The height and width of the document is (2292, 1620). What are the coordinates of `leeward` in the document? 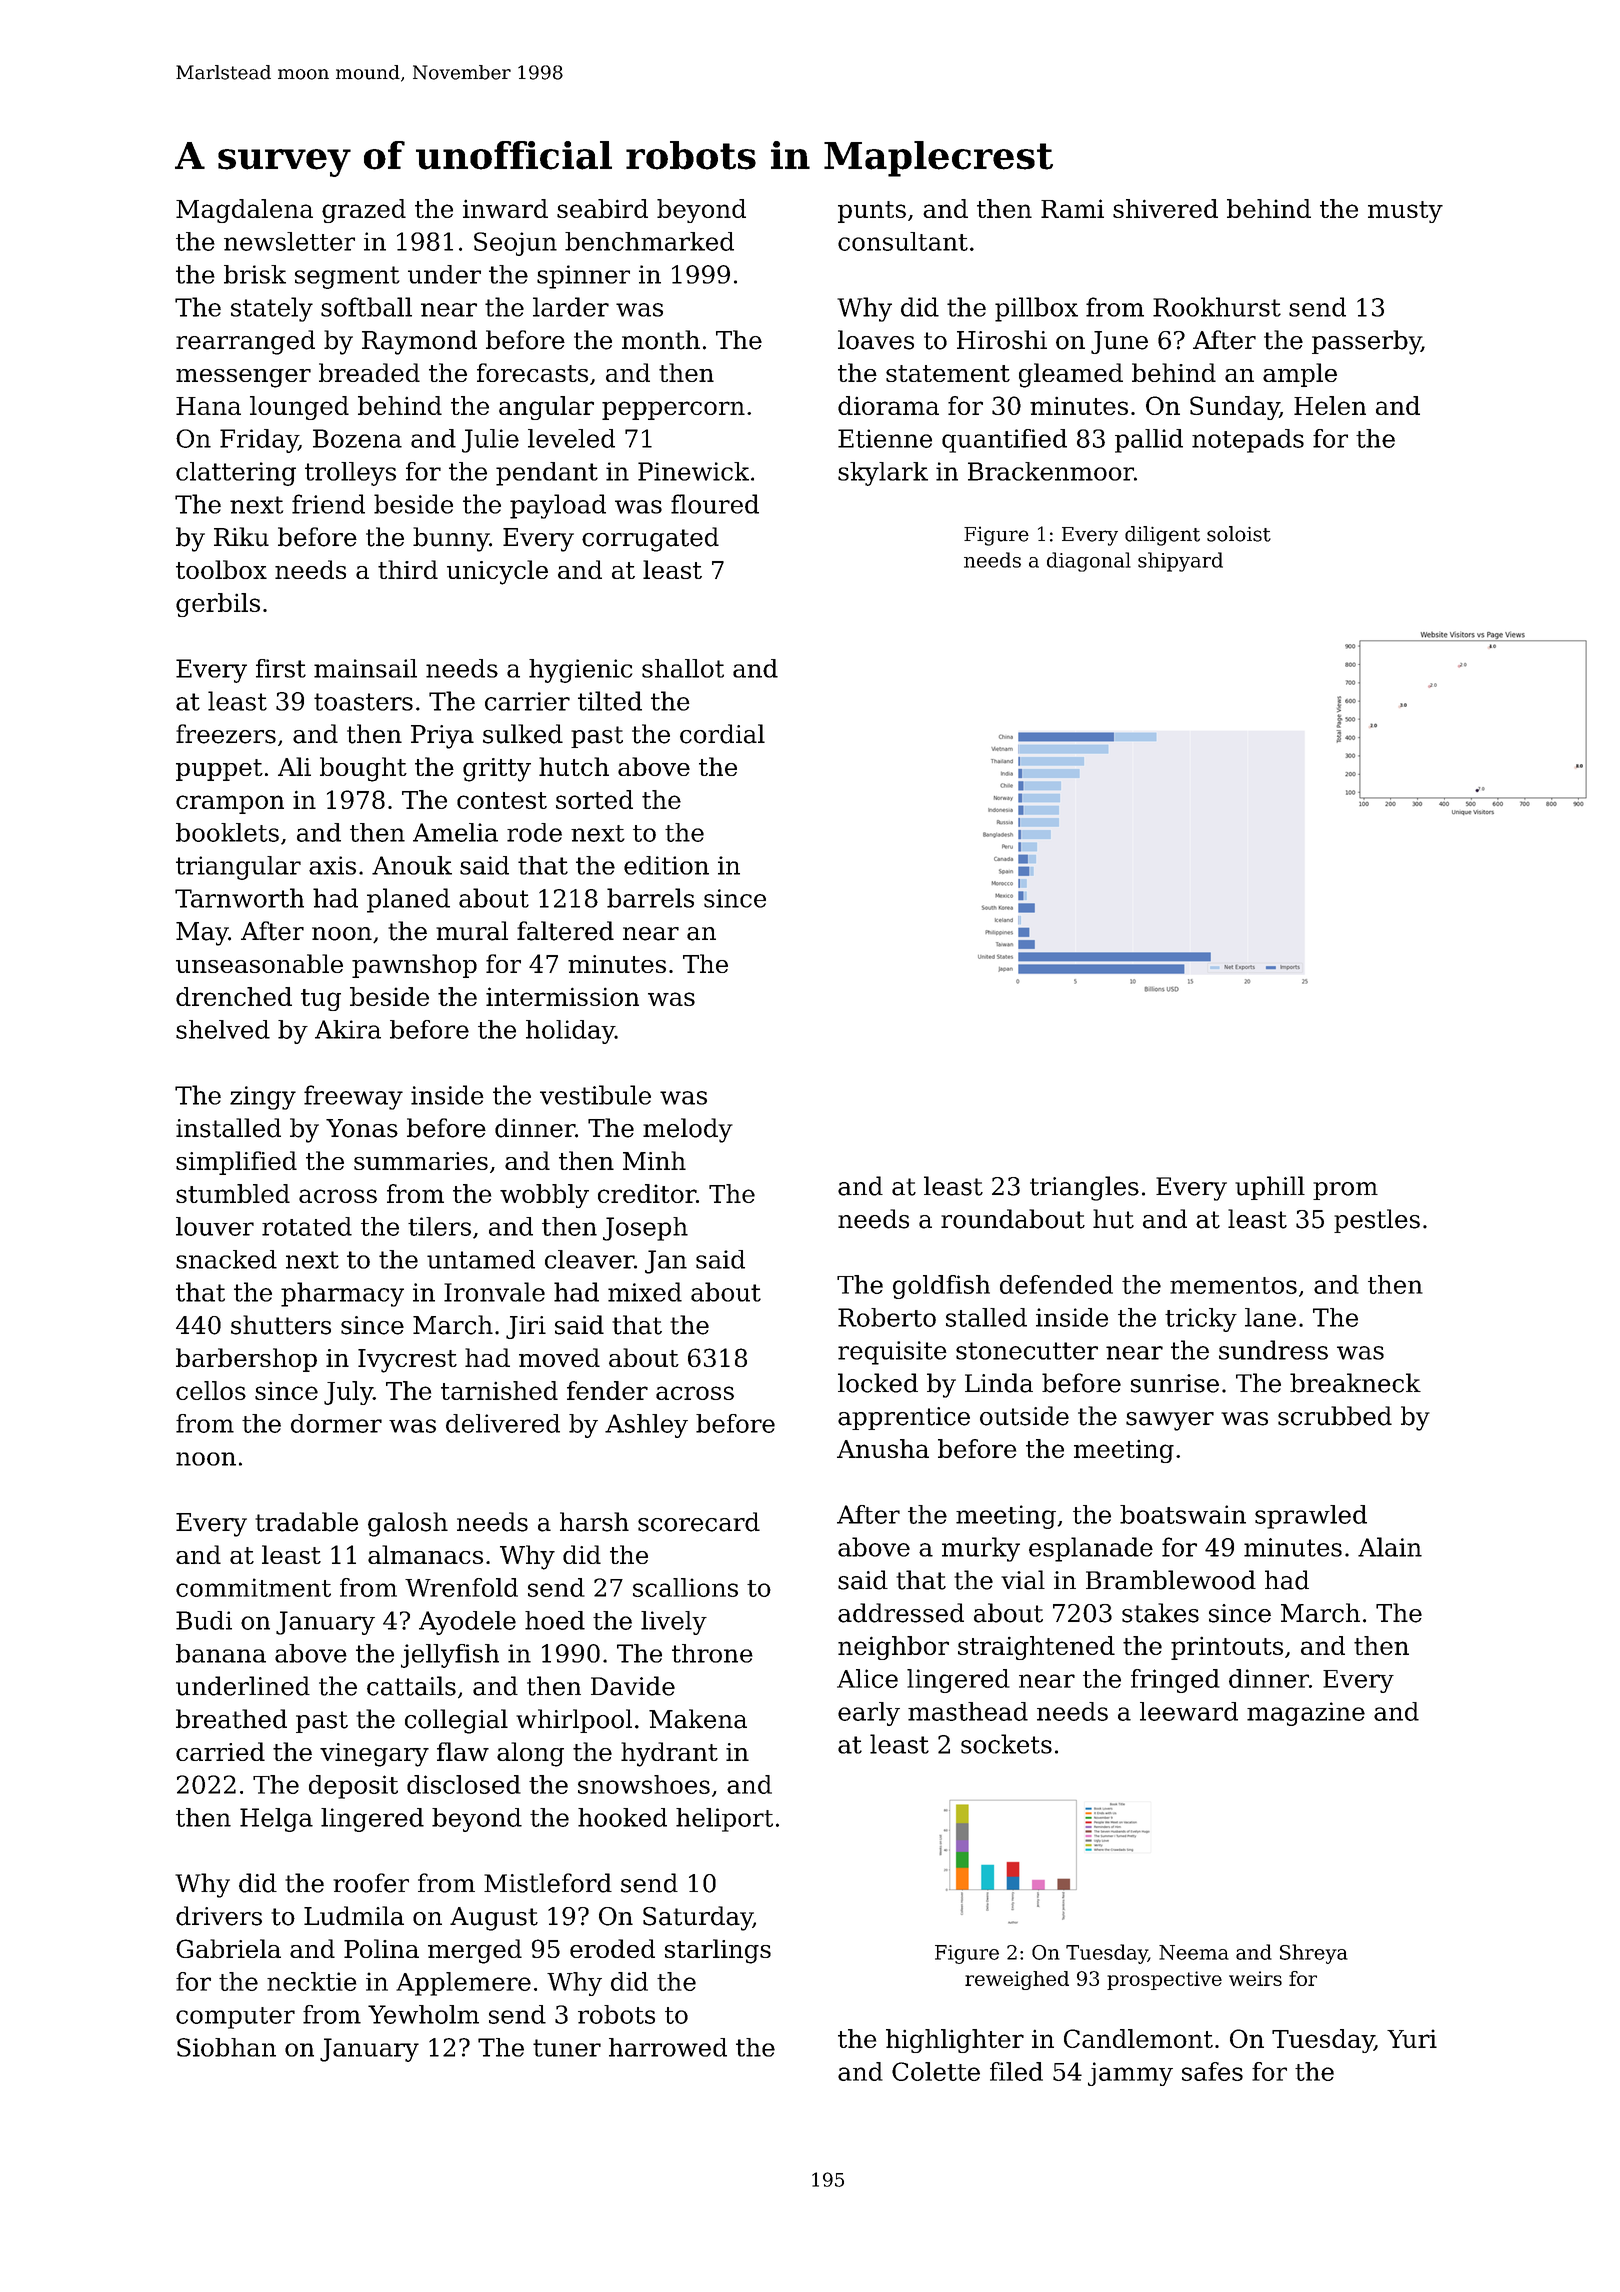 It's located at (1189, 1711).
